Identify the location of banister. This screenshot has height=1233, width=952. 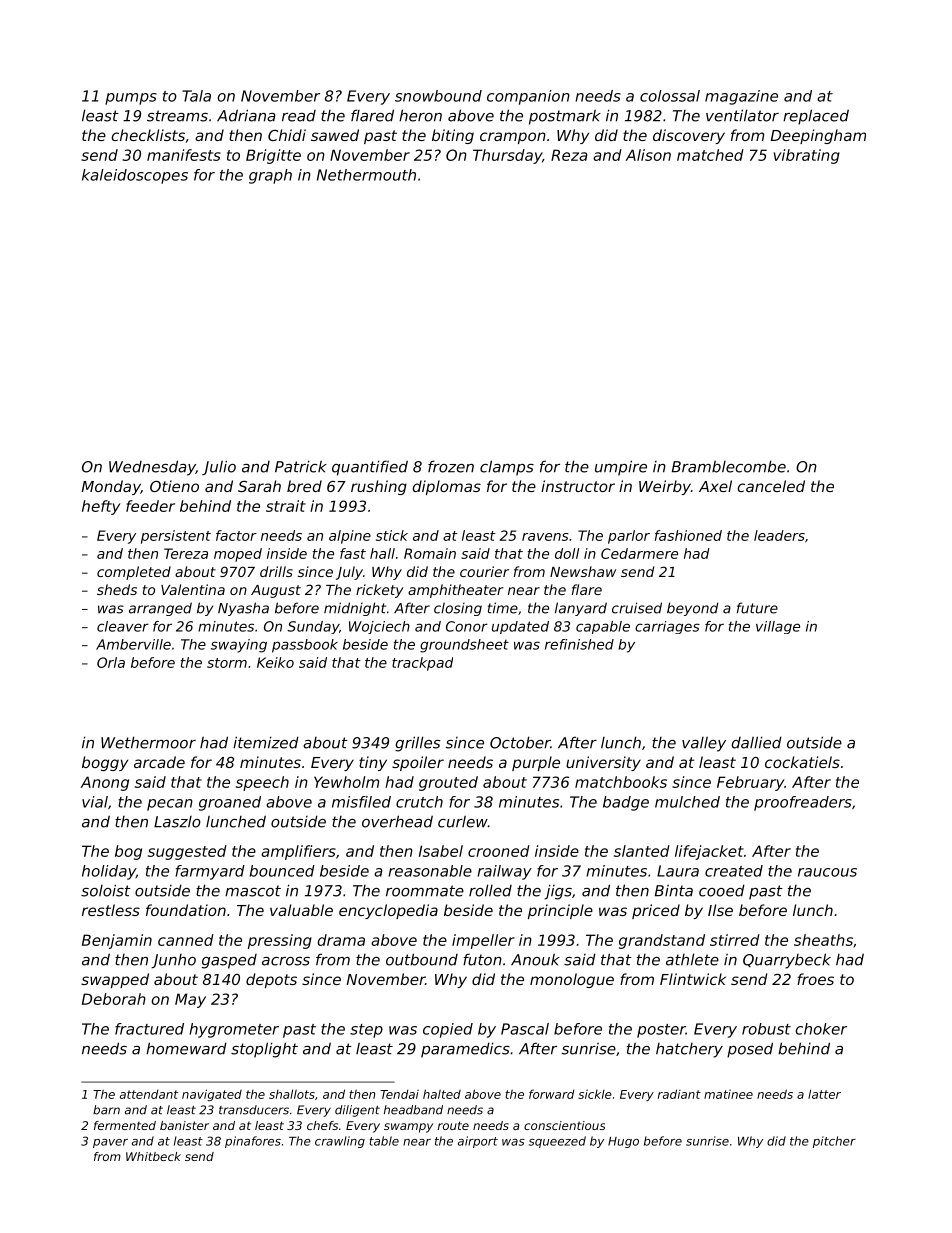
(184, 1125).
